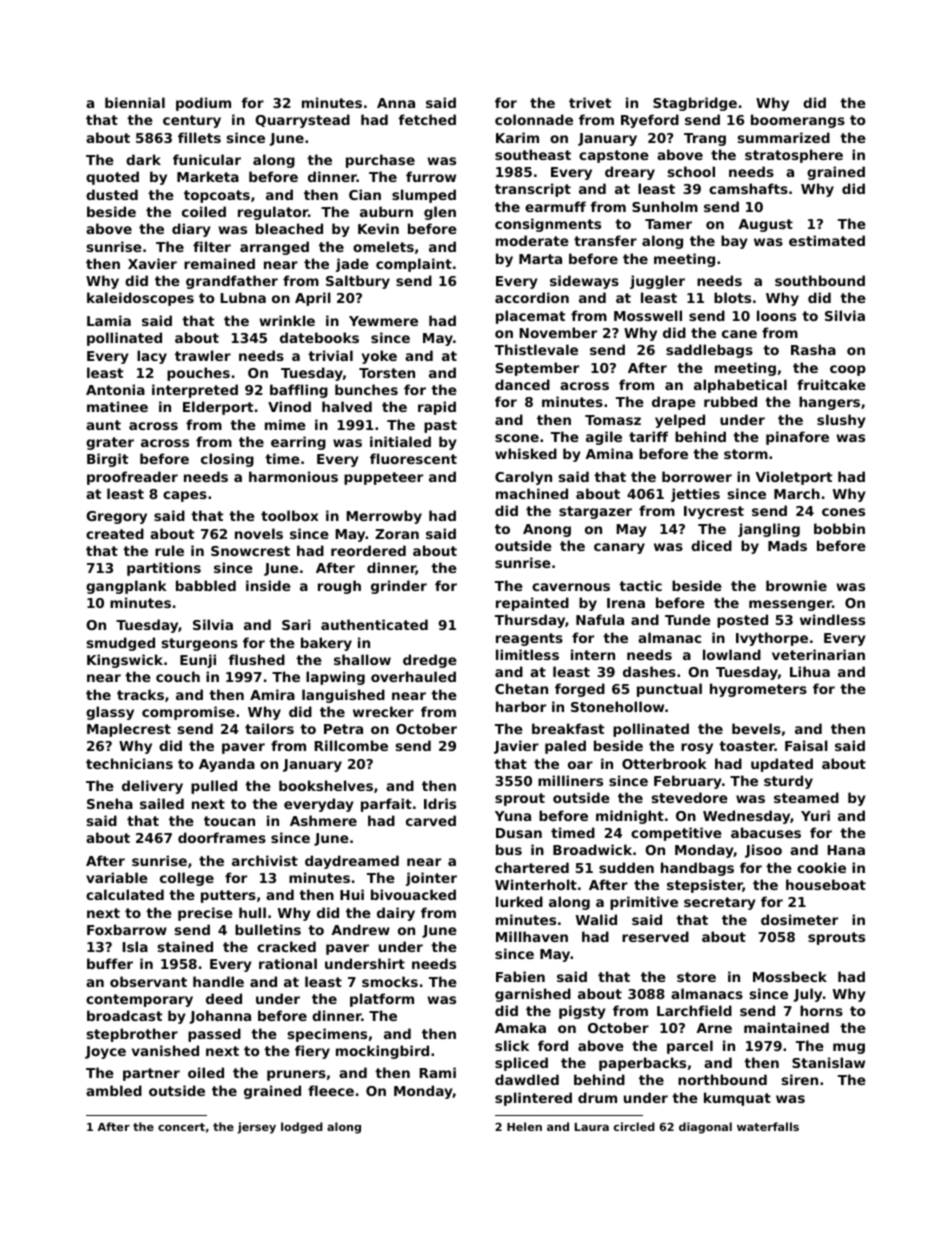  Describe the element at coordinates (547, 530) in the page. I see `Anong` at that location.
